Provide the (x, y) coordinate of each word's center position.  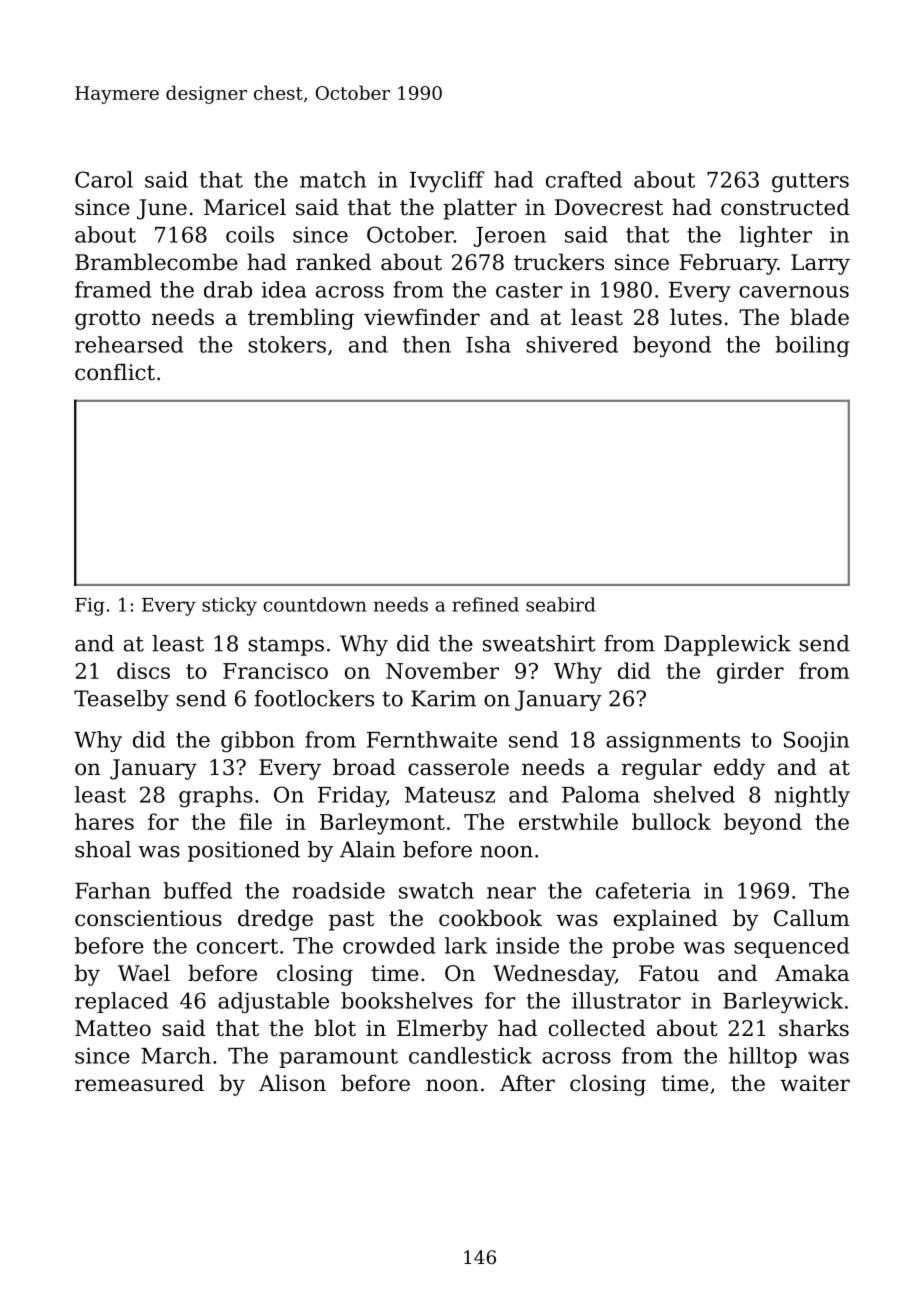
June (162, 209)
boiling (812, 346)
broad (364, 767)
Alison (292, 1083)
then (427, 344)
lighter (775, 236)
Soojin (816, 741)
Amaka (812, 973)
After (527, 1083)
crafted (584, 179)
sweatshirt (539, 643)
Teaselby (121, 700)
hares (104, 821)
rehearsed (129, 344)
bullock (671, 821)
